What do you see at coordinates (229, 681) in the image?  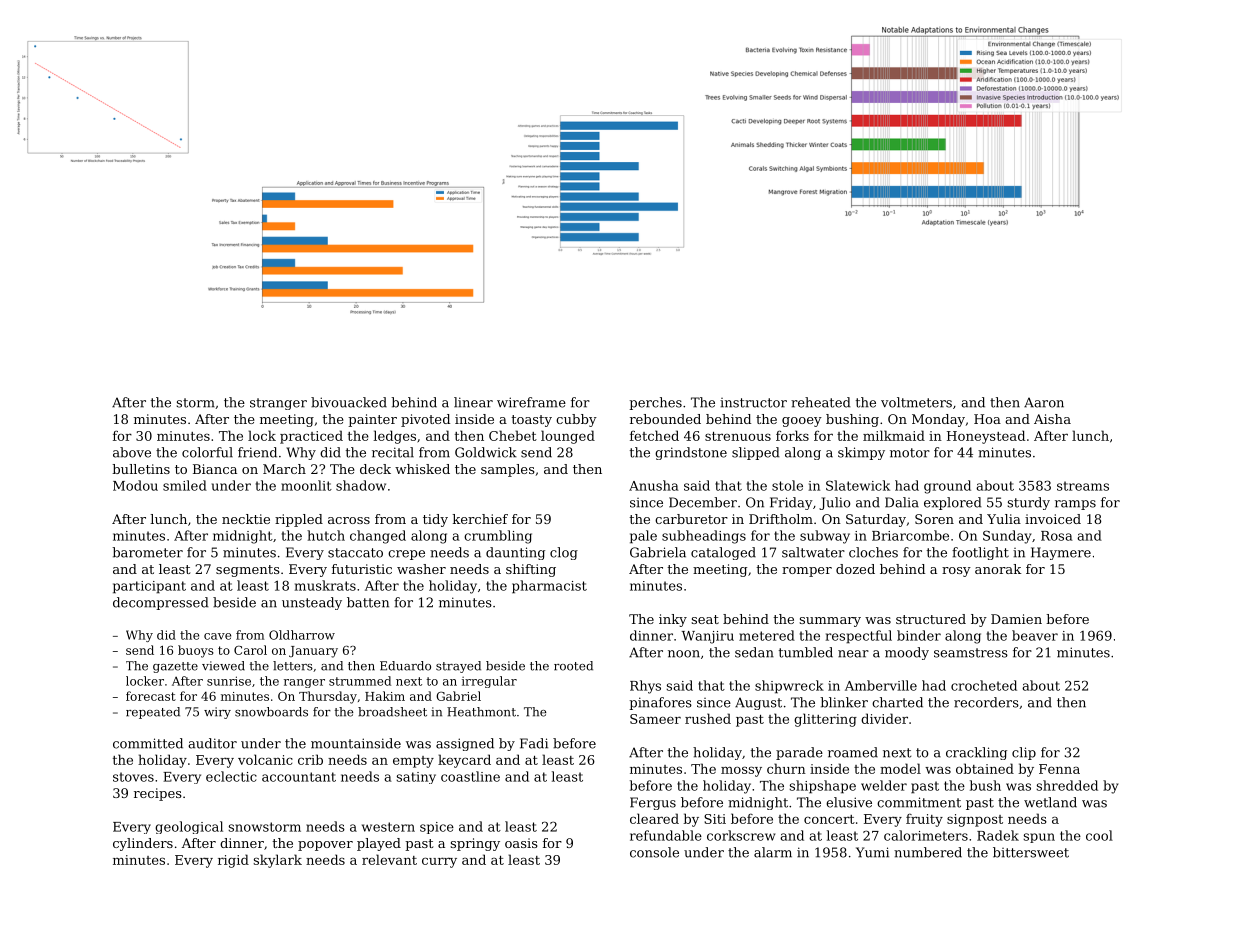 I see `sunrise` at bounding box center [229, 681].
